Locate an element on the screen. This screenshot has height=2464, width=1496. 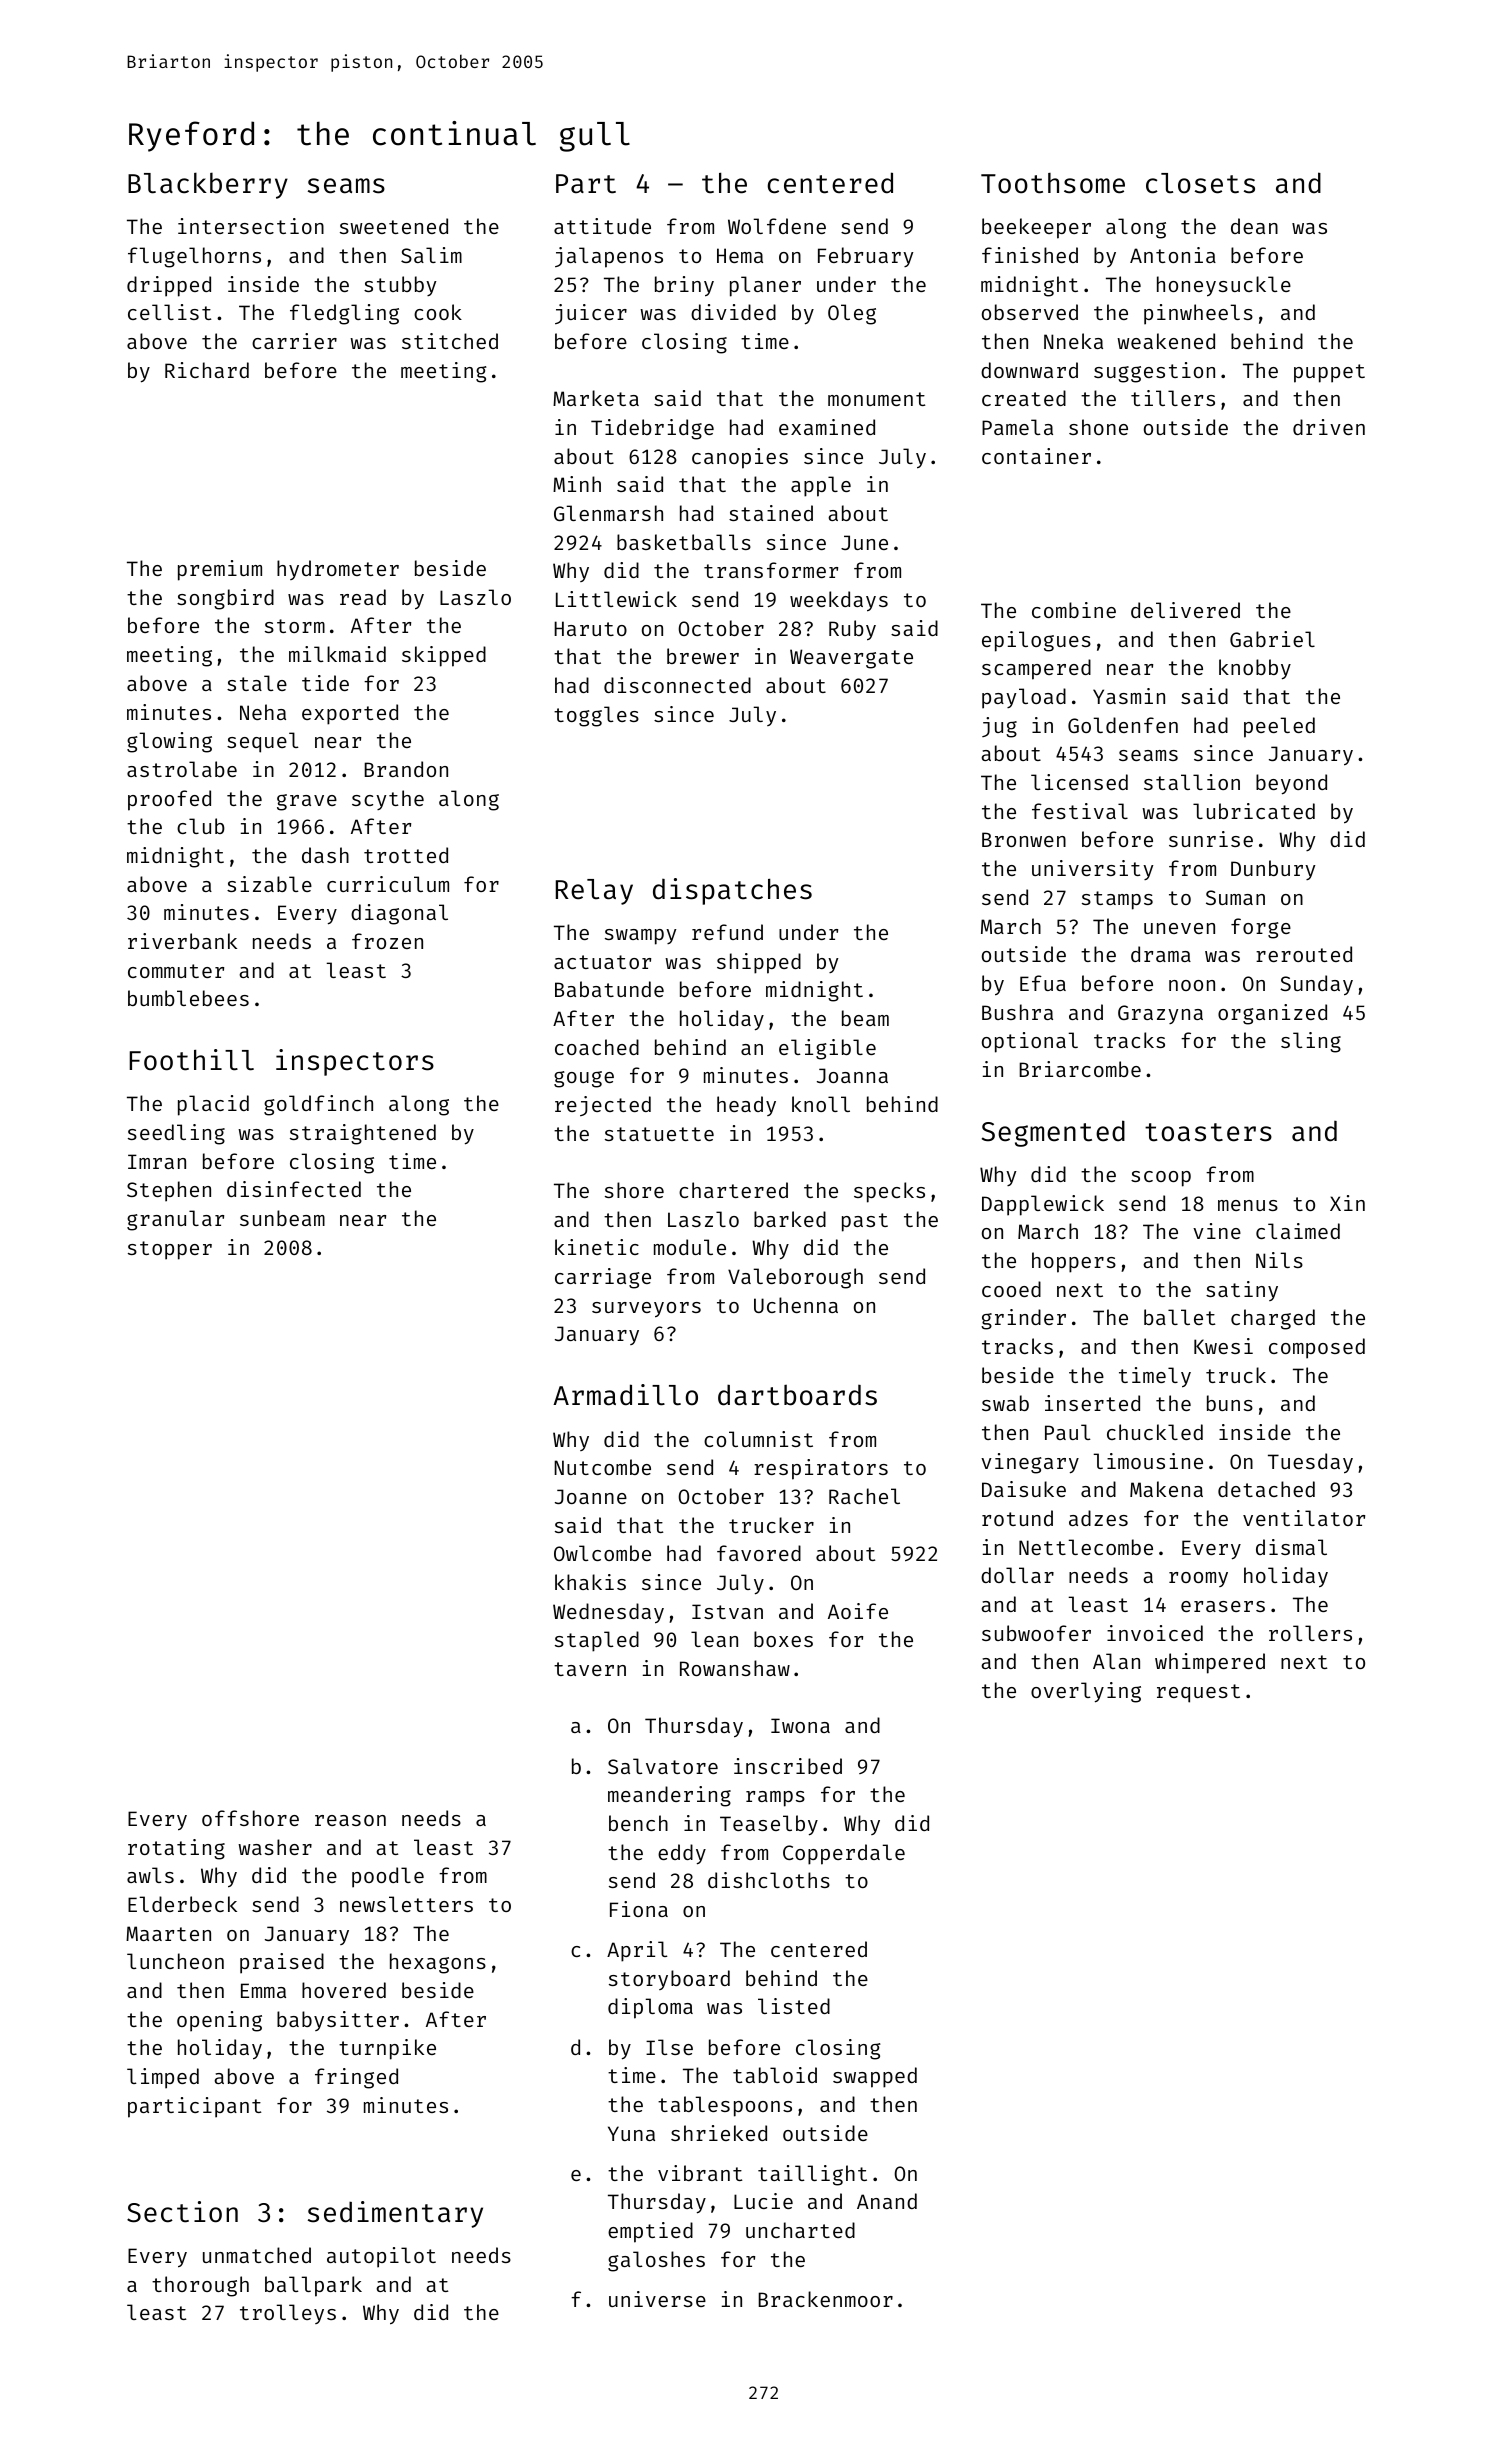
Toothsome is located at coordinates (1053, 183).
